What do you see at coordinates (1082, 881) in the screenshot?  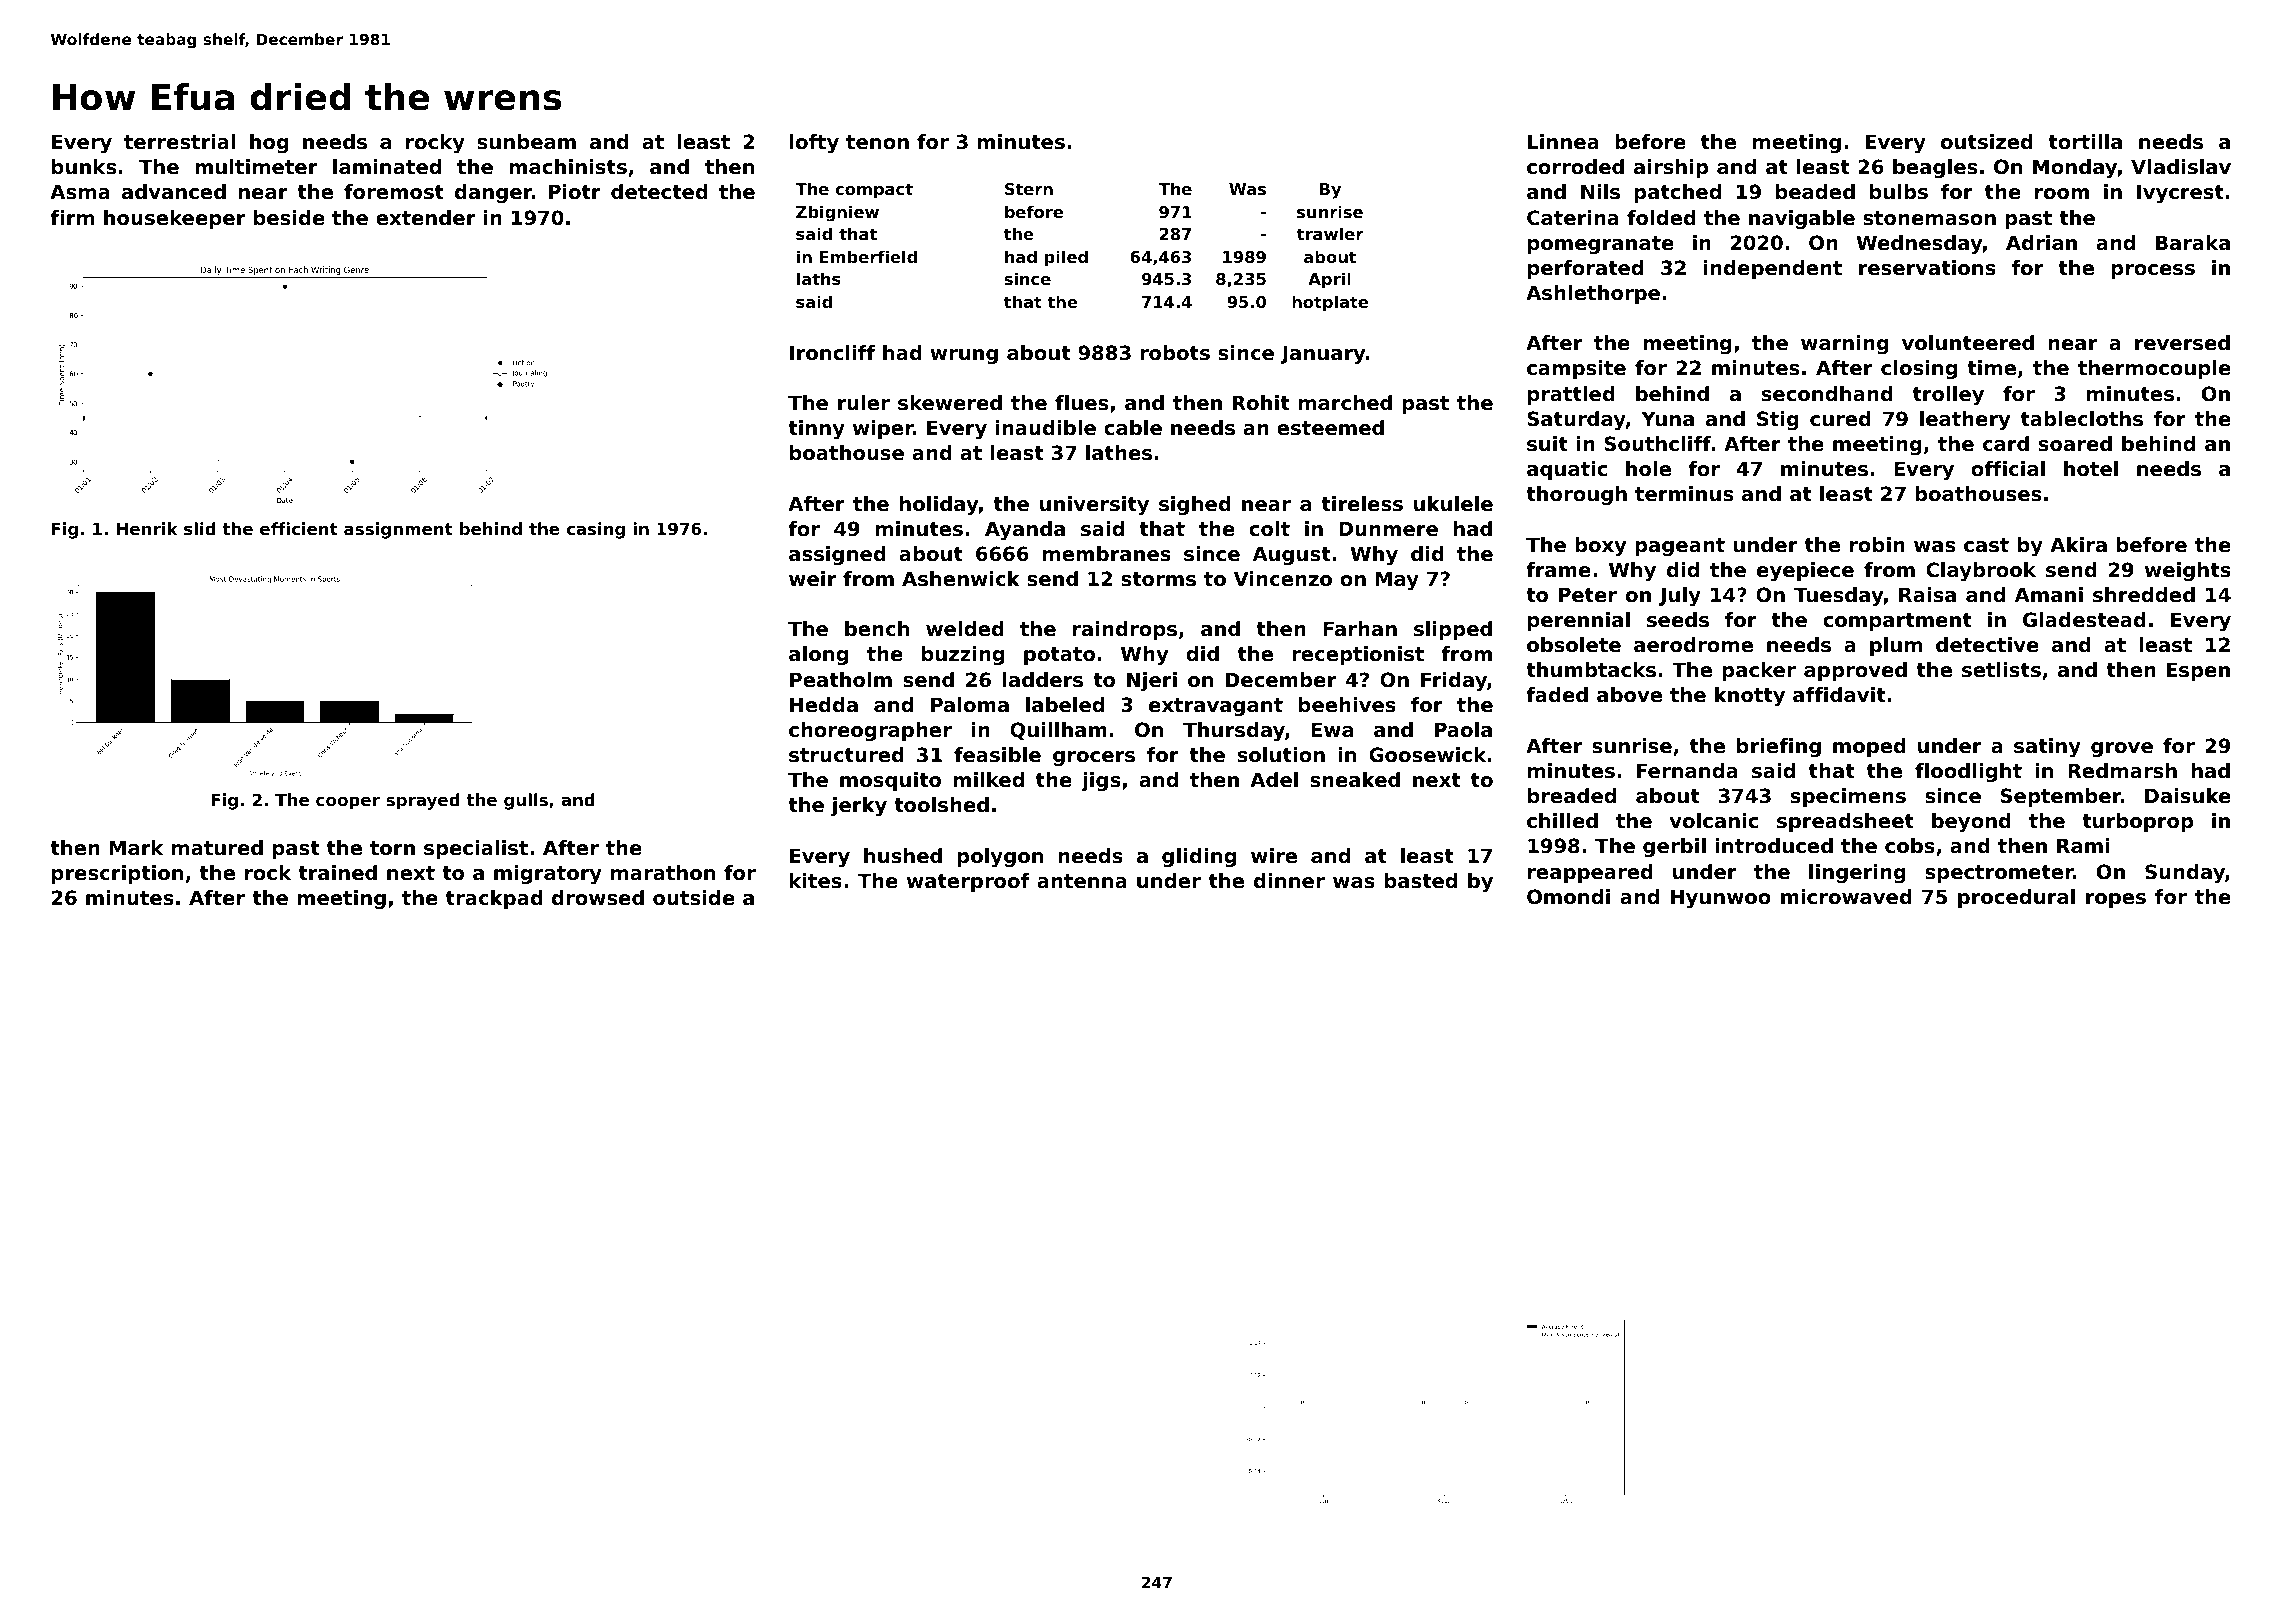 I see `antenna` at bounding box center [1082, 881].
